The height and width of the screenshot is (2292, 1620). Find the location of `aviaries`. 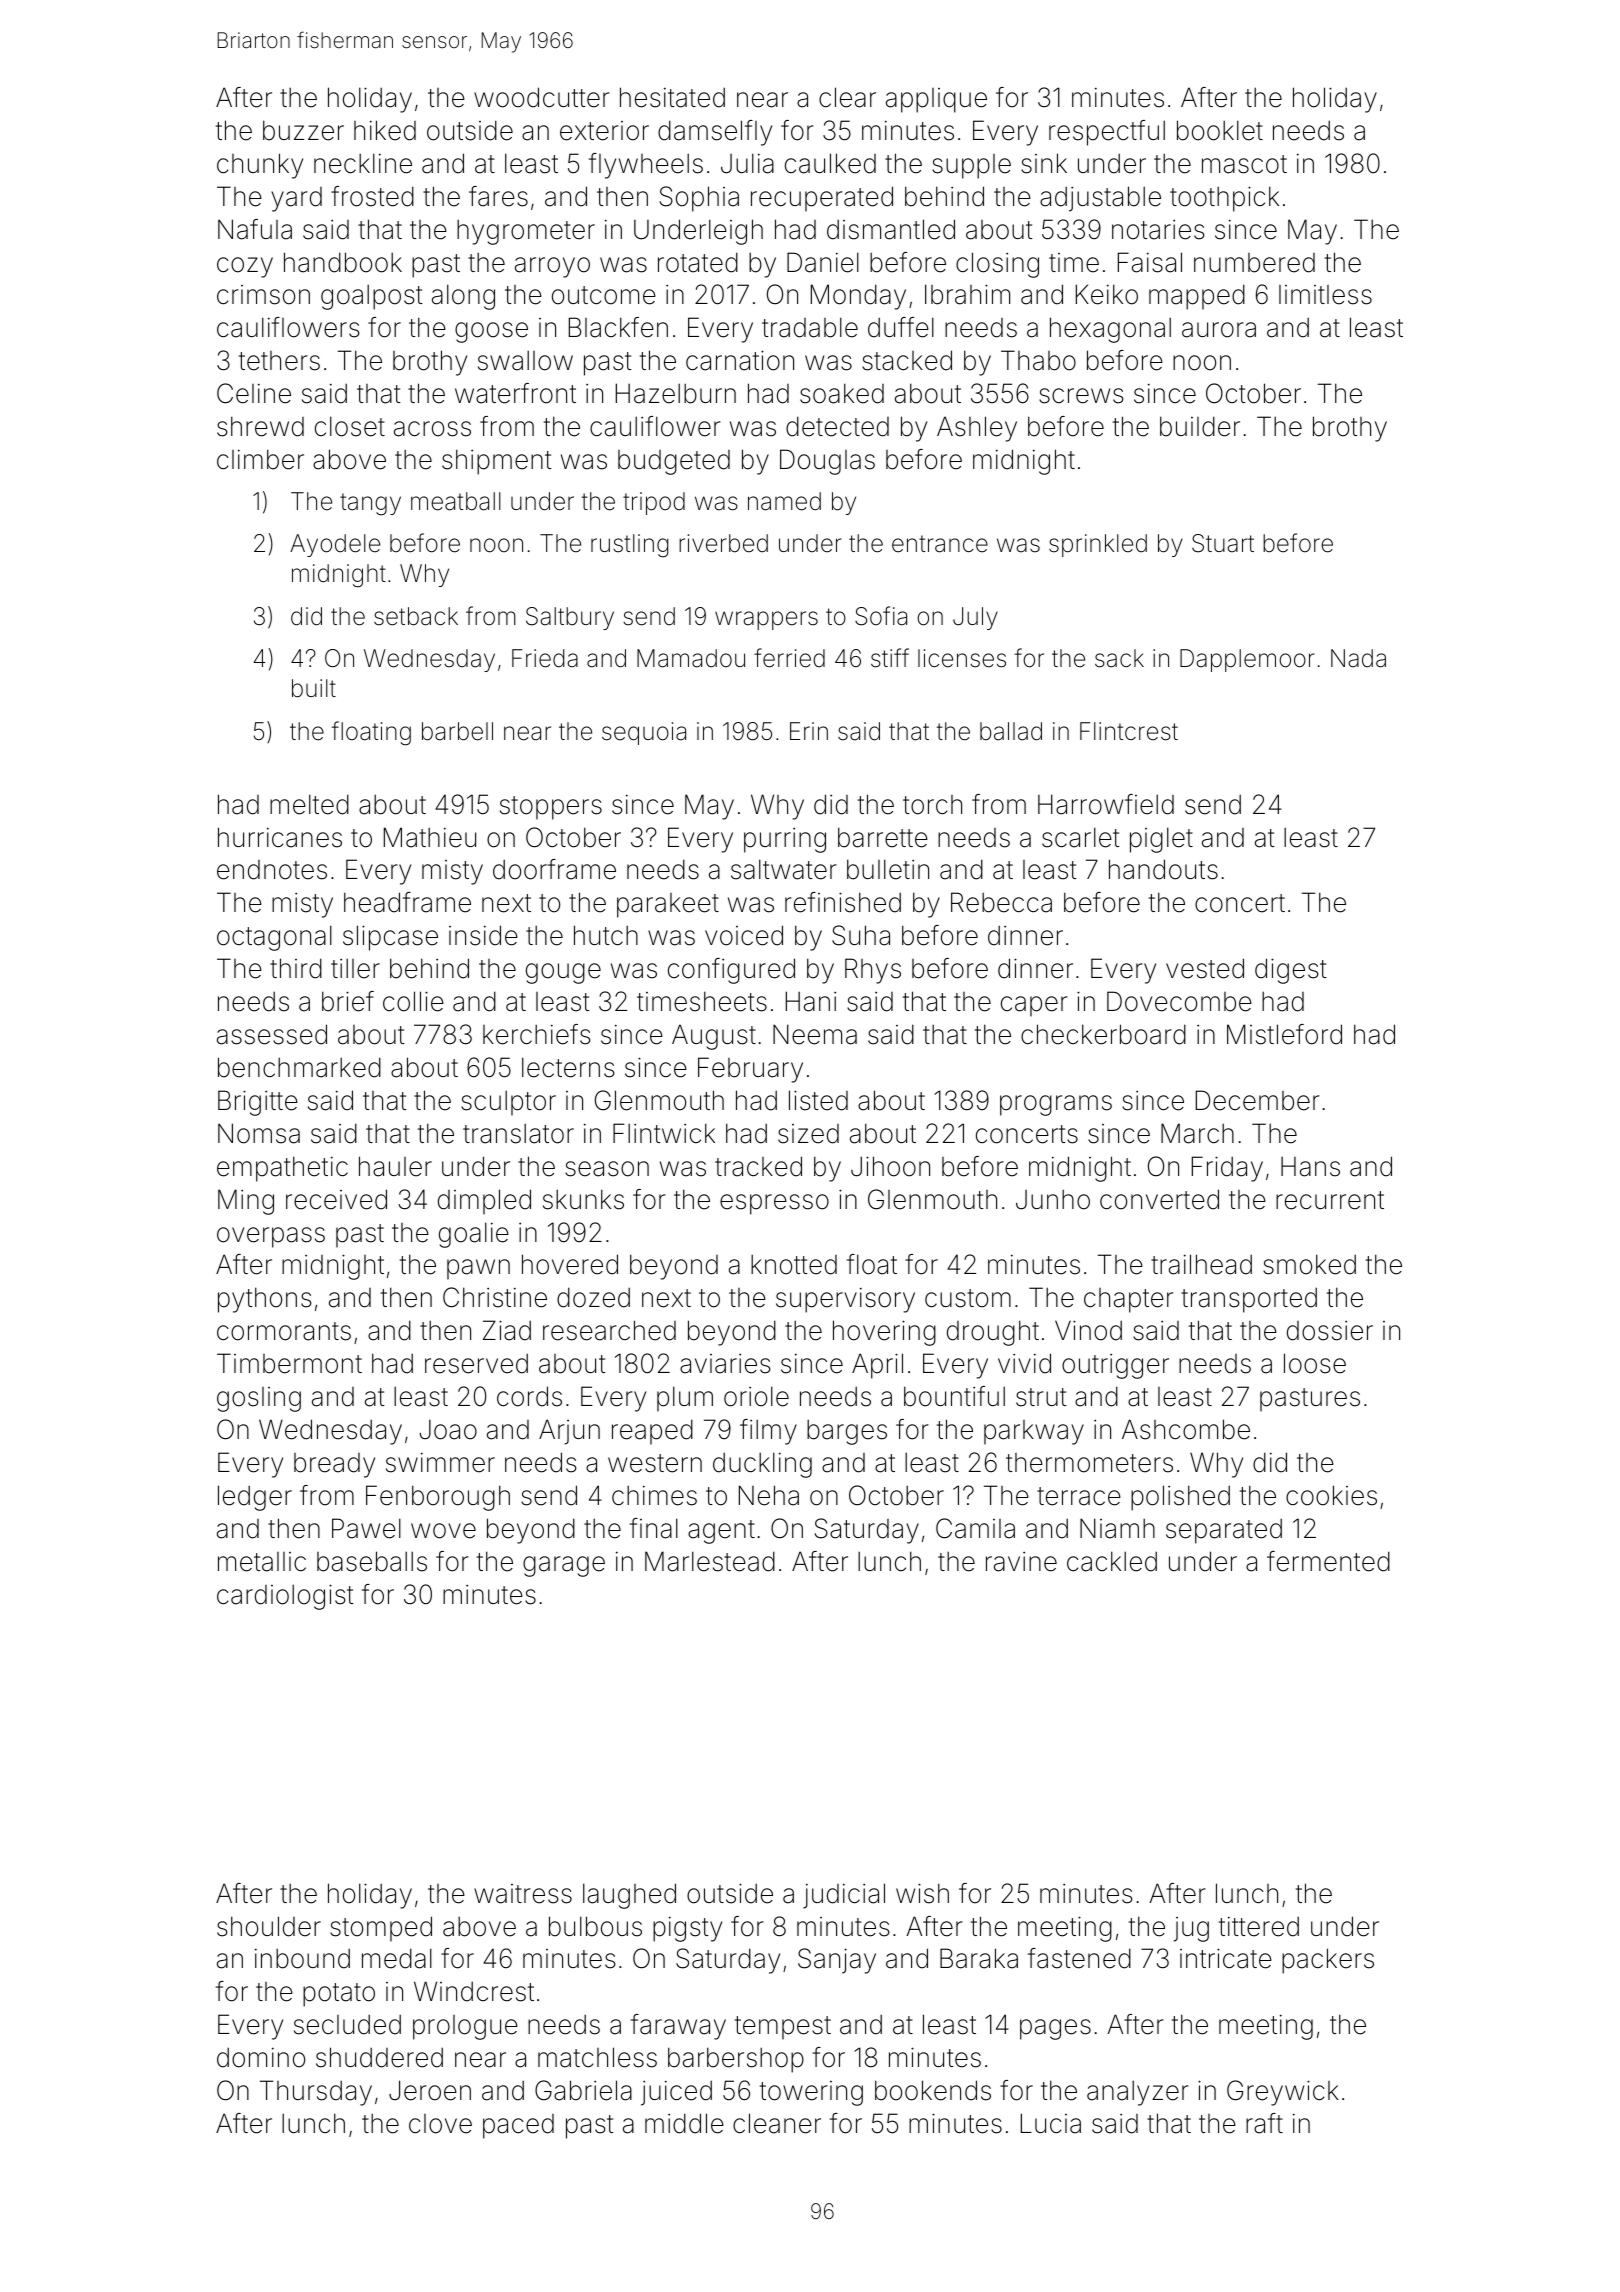

aviaries is located at coordinates (725, 1364).
